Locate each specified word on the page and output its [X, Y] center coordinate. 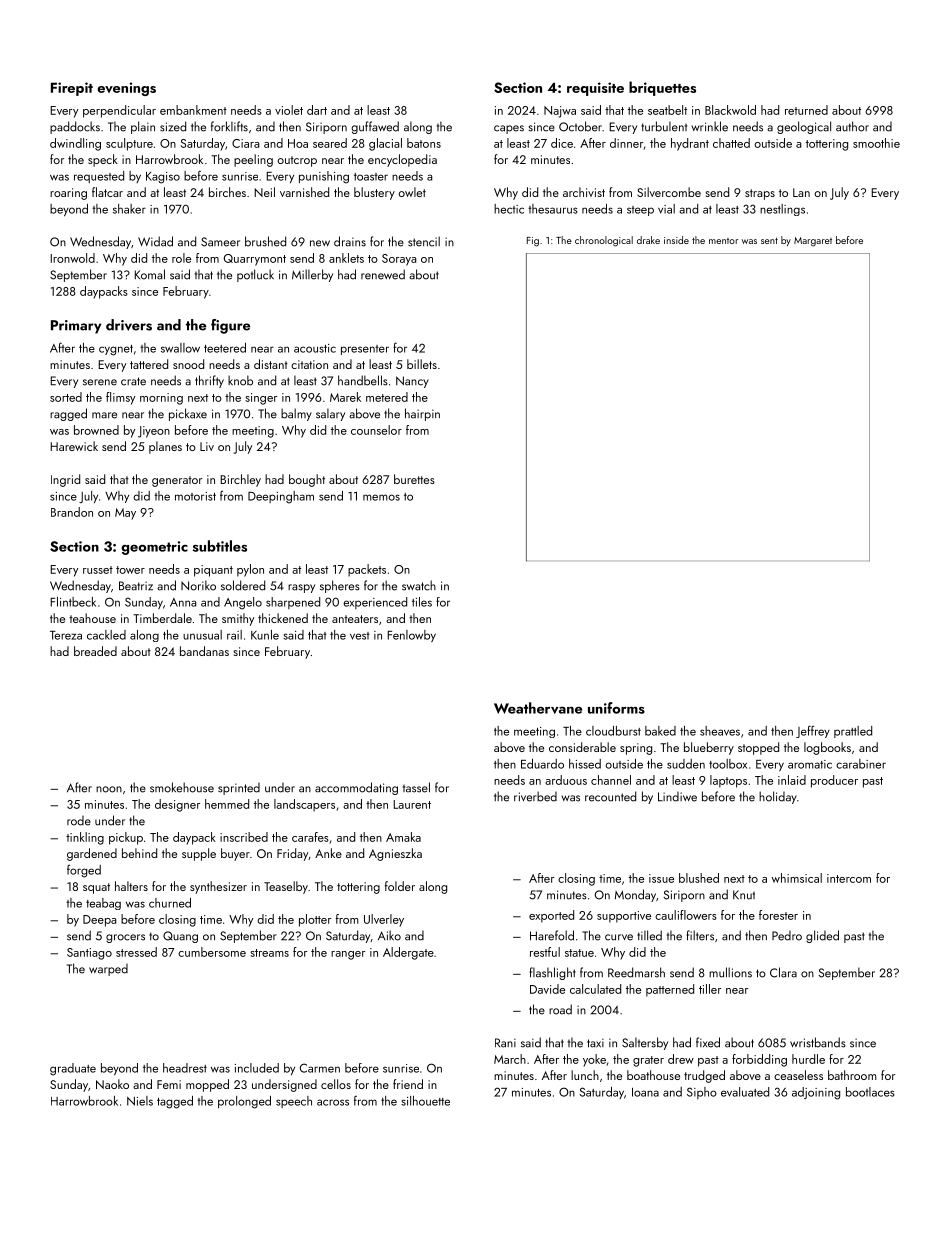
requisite [595, 89]
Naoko [112, 1084]
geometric [154, 548]
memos [381, 497]
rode [79, 821]
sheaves [720, 731]
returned [806, 110]
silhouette [425, 1101]
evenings [126, 89]
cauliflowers [686, 915]
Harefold [552, 935]
